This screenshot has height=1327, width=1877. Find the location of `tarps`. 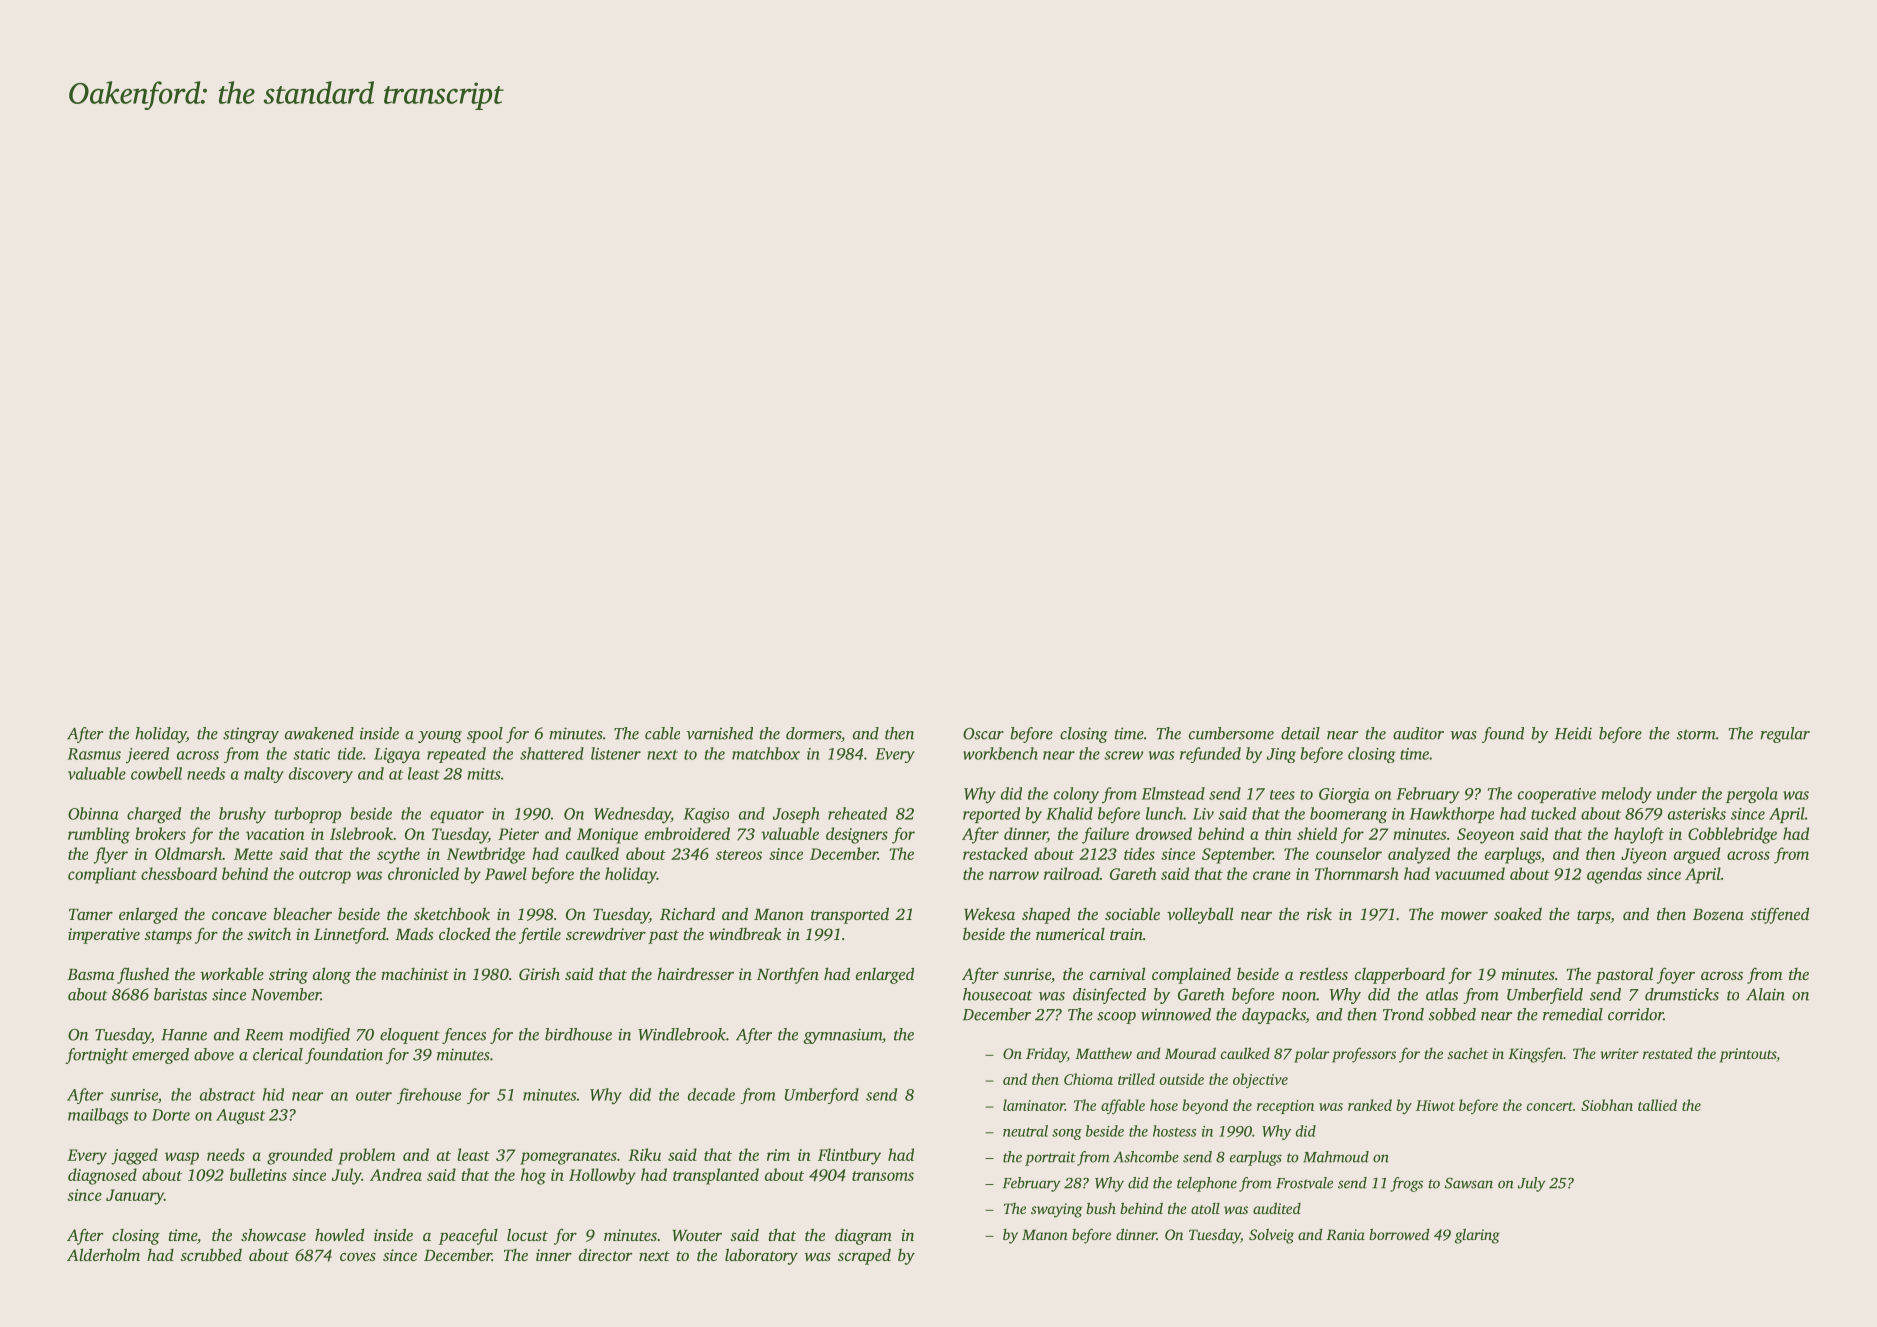

tarps is located at coordinates (1594, 917).
